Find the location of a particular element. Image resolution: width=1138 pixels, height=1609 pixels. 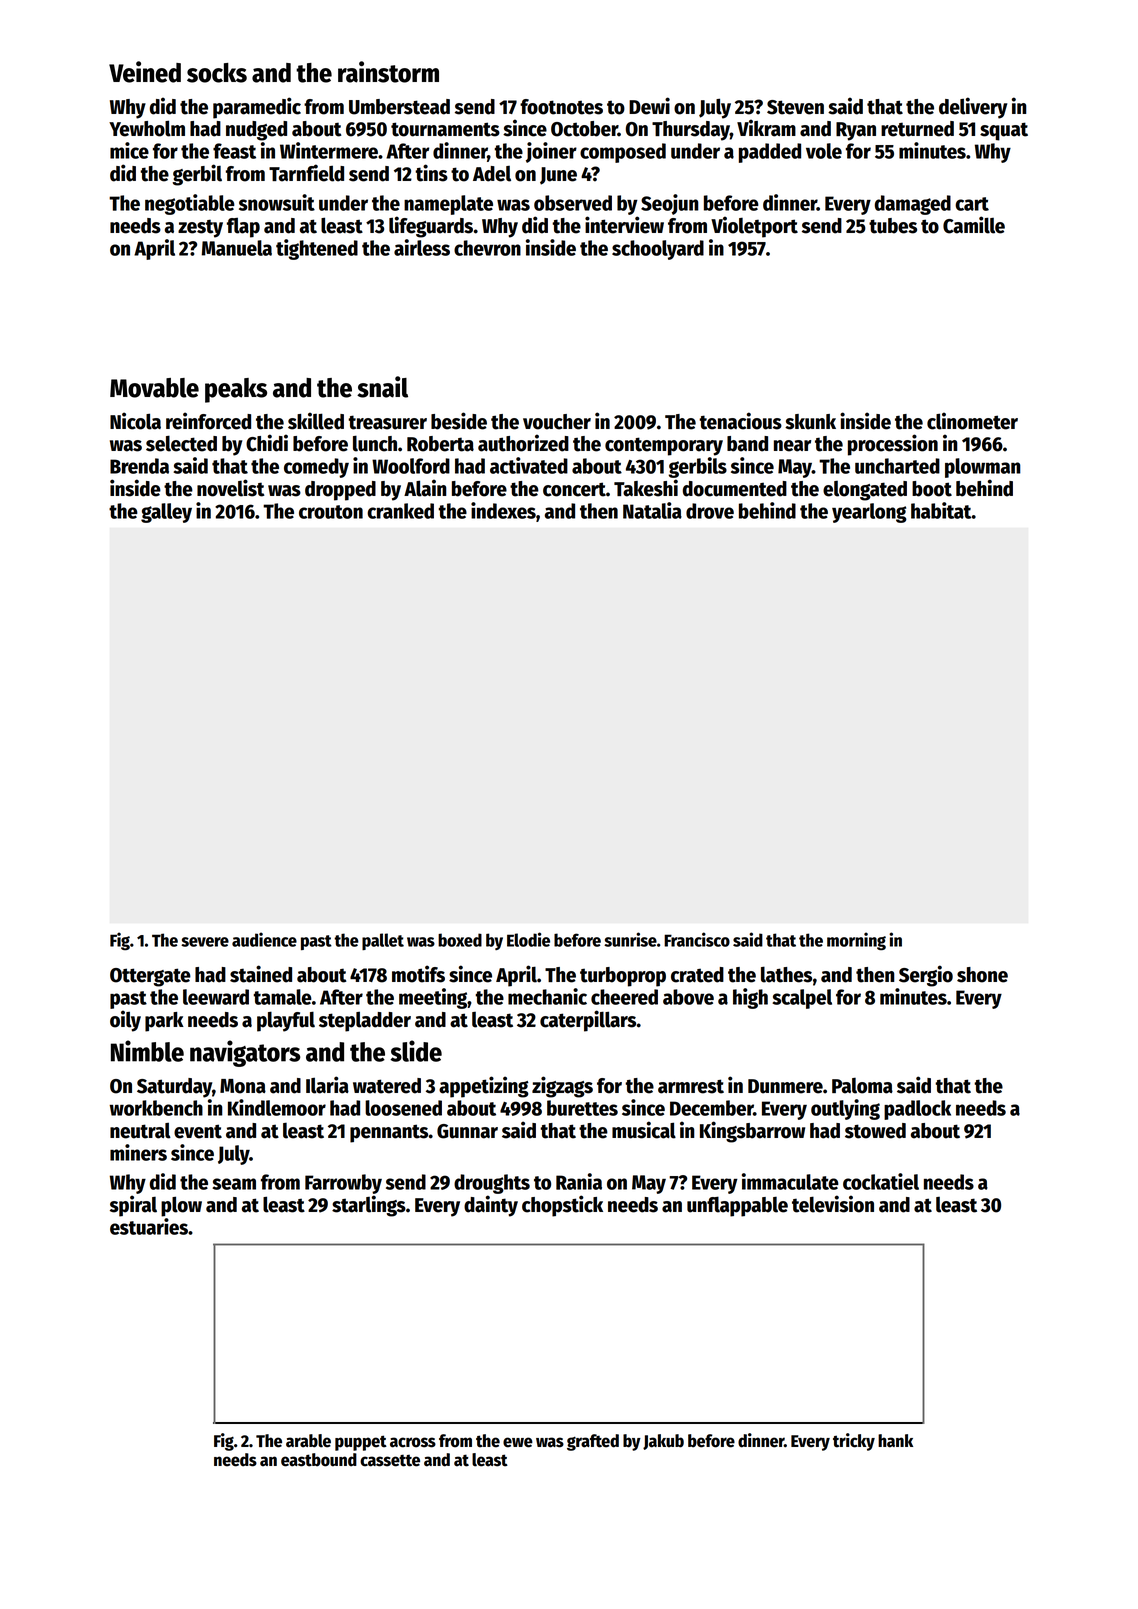

morning is located at coordinates (856, 941).
